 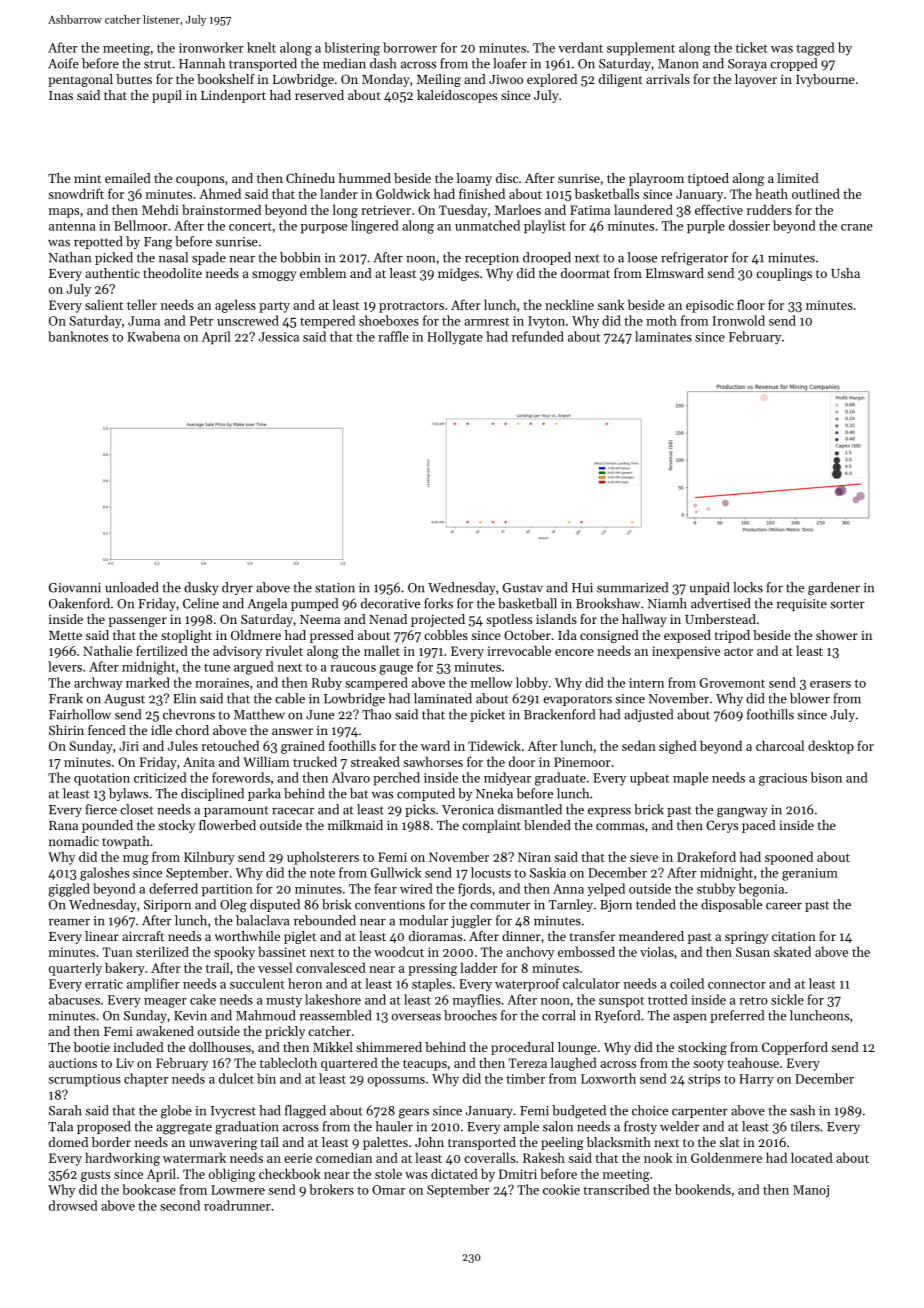 What do you see at coordinates (738, 320) in the screenshot?
I see `Ironwold` at bounding box center [738, 320].
